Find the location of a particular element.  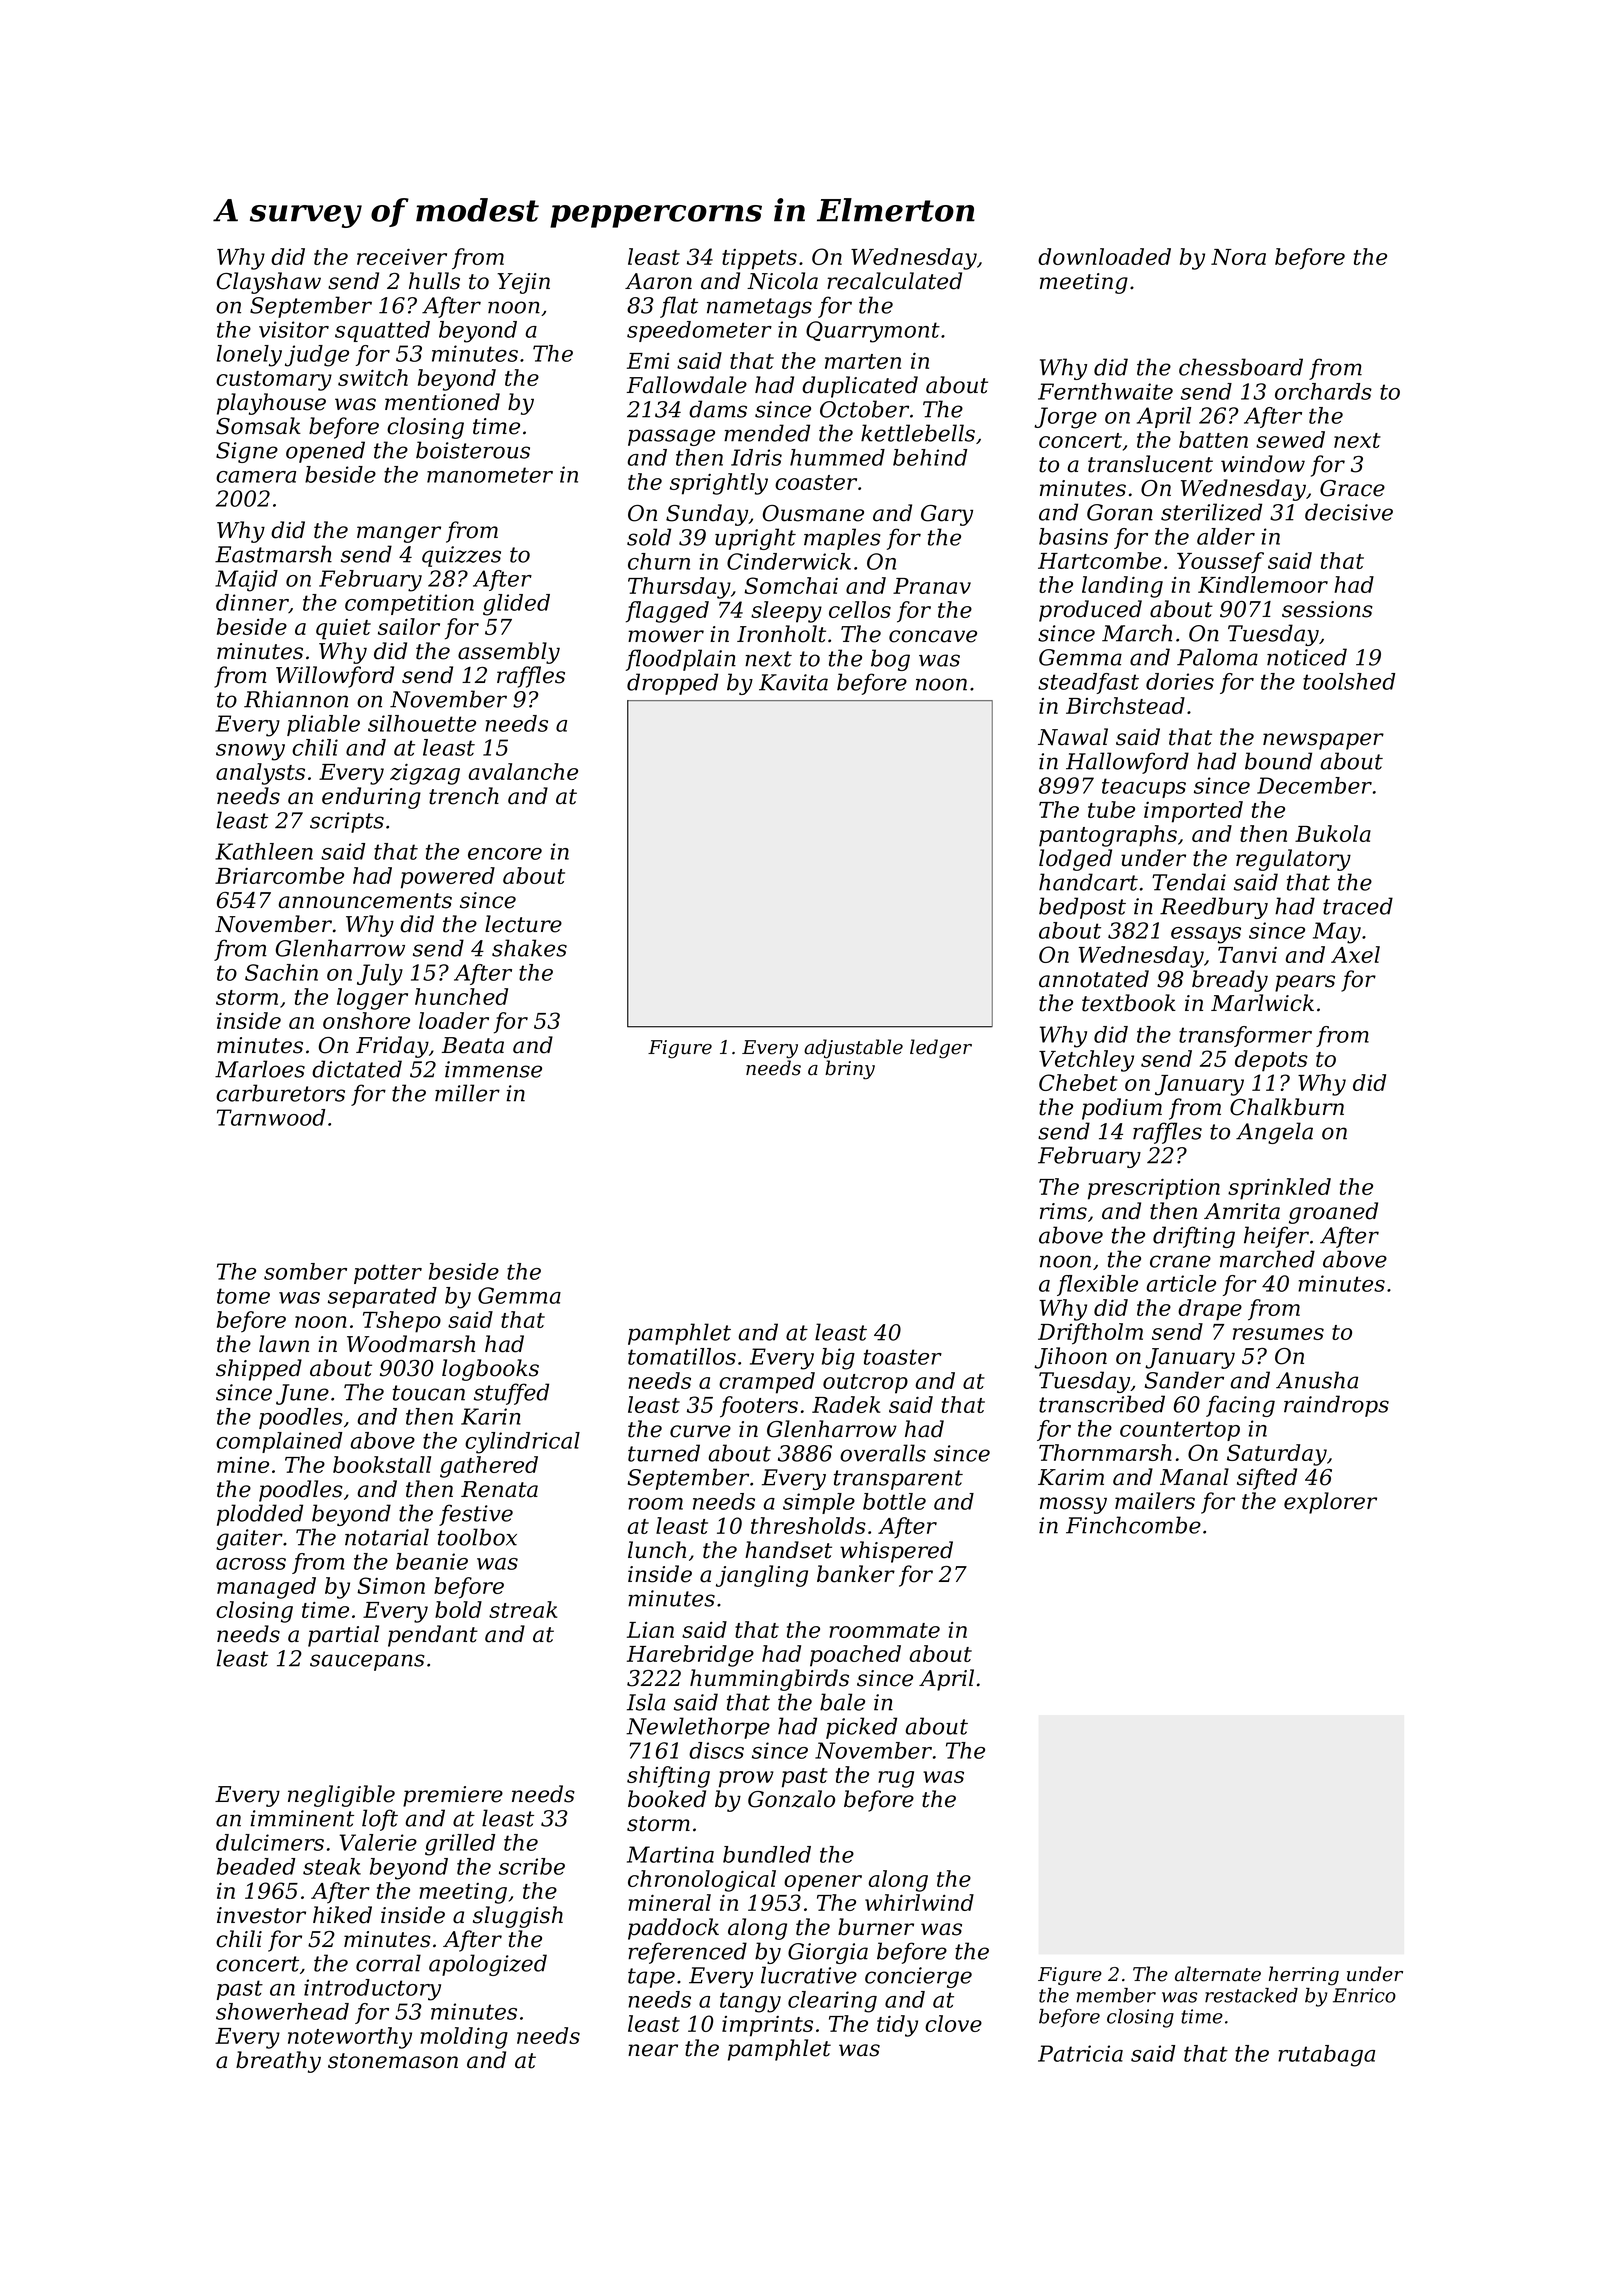

briny is located at coordinates (850, 1070).
